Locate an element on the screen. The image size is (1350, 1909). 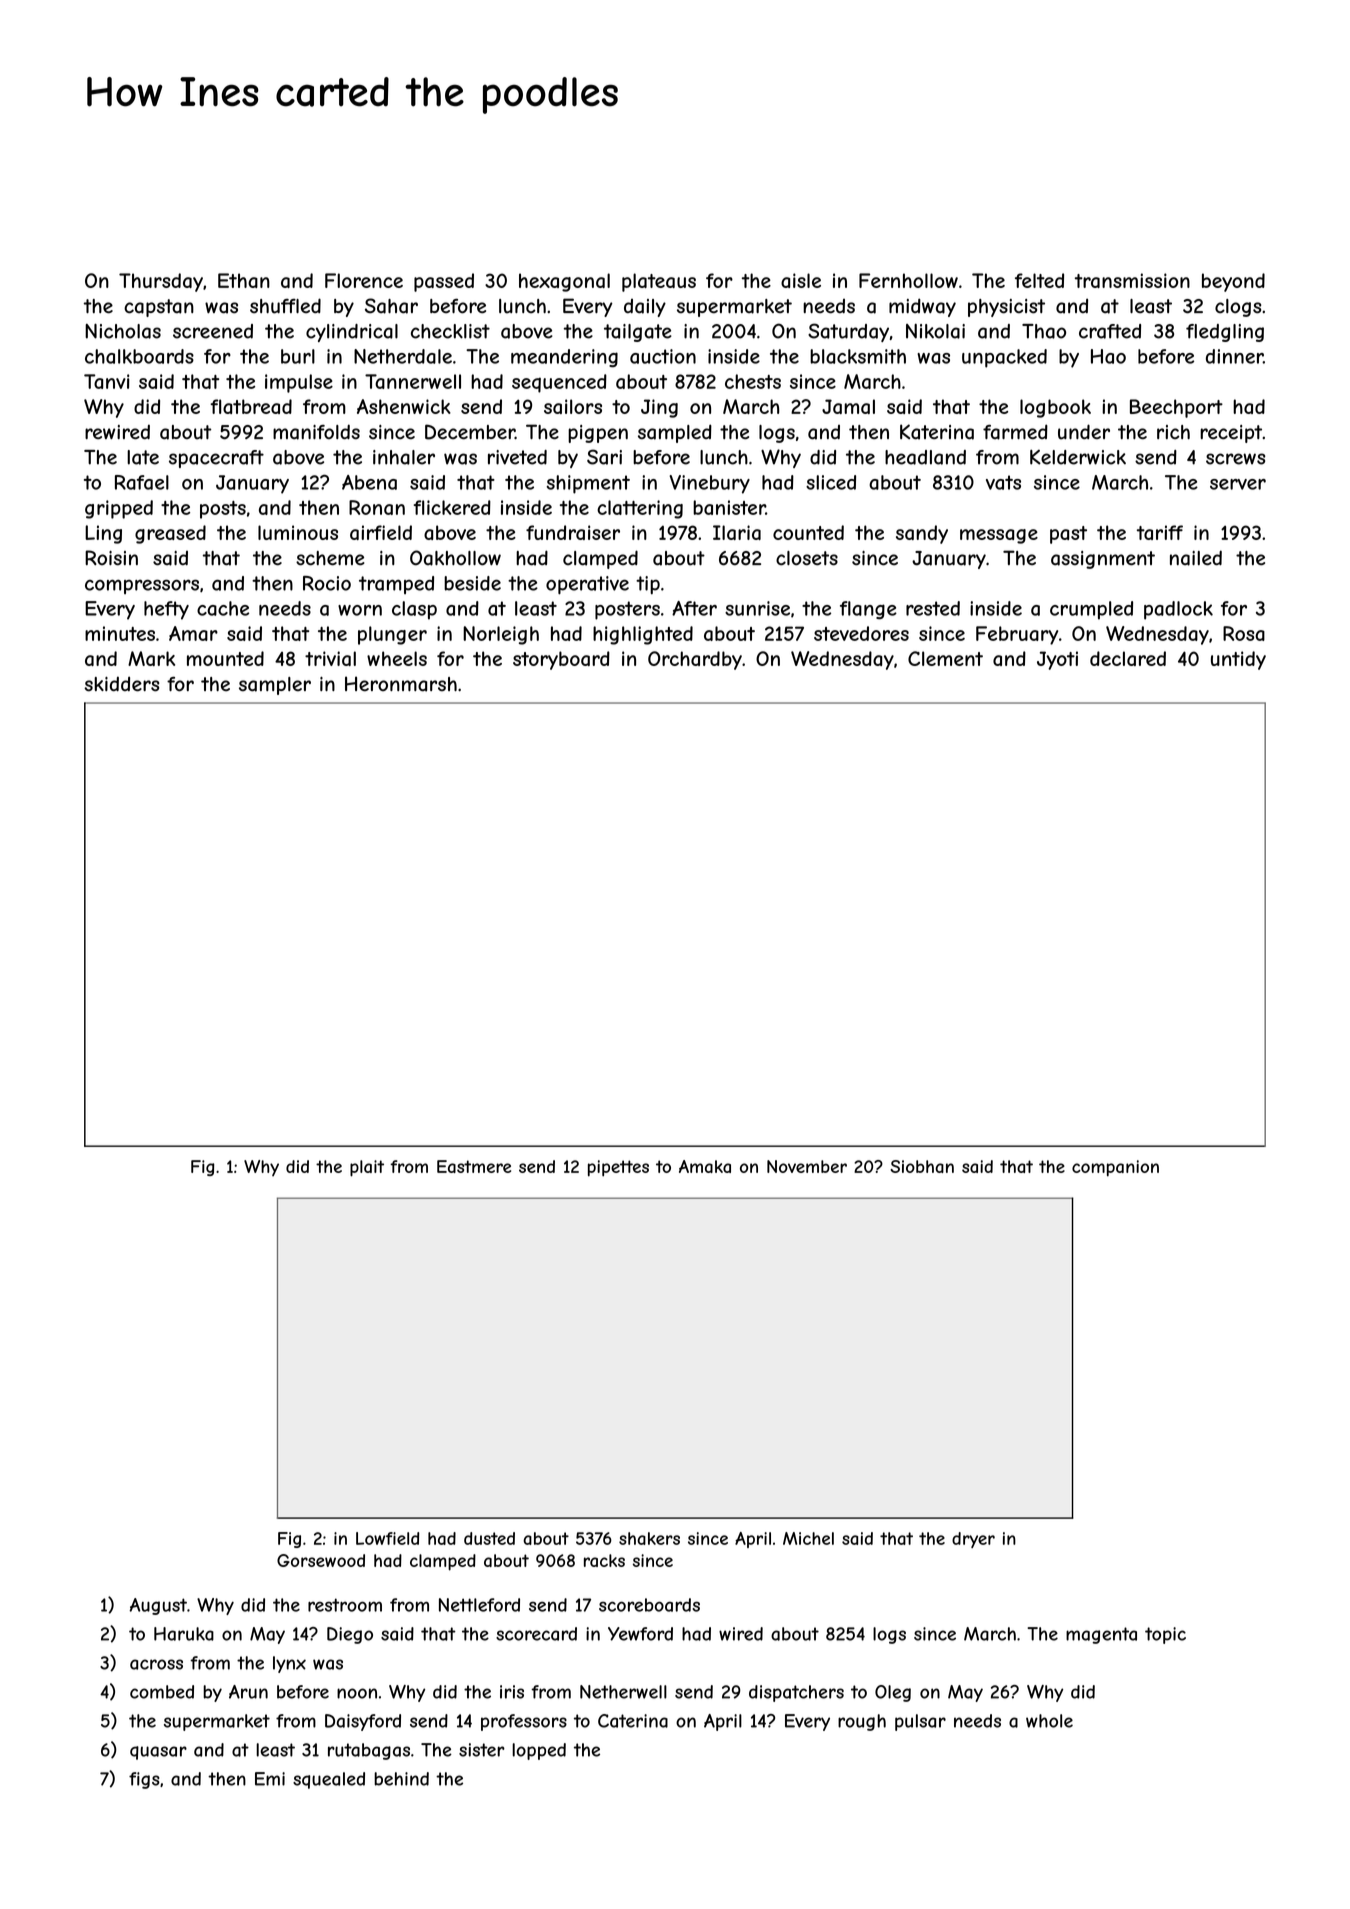
plait is located at coordinates (367, 1168).
